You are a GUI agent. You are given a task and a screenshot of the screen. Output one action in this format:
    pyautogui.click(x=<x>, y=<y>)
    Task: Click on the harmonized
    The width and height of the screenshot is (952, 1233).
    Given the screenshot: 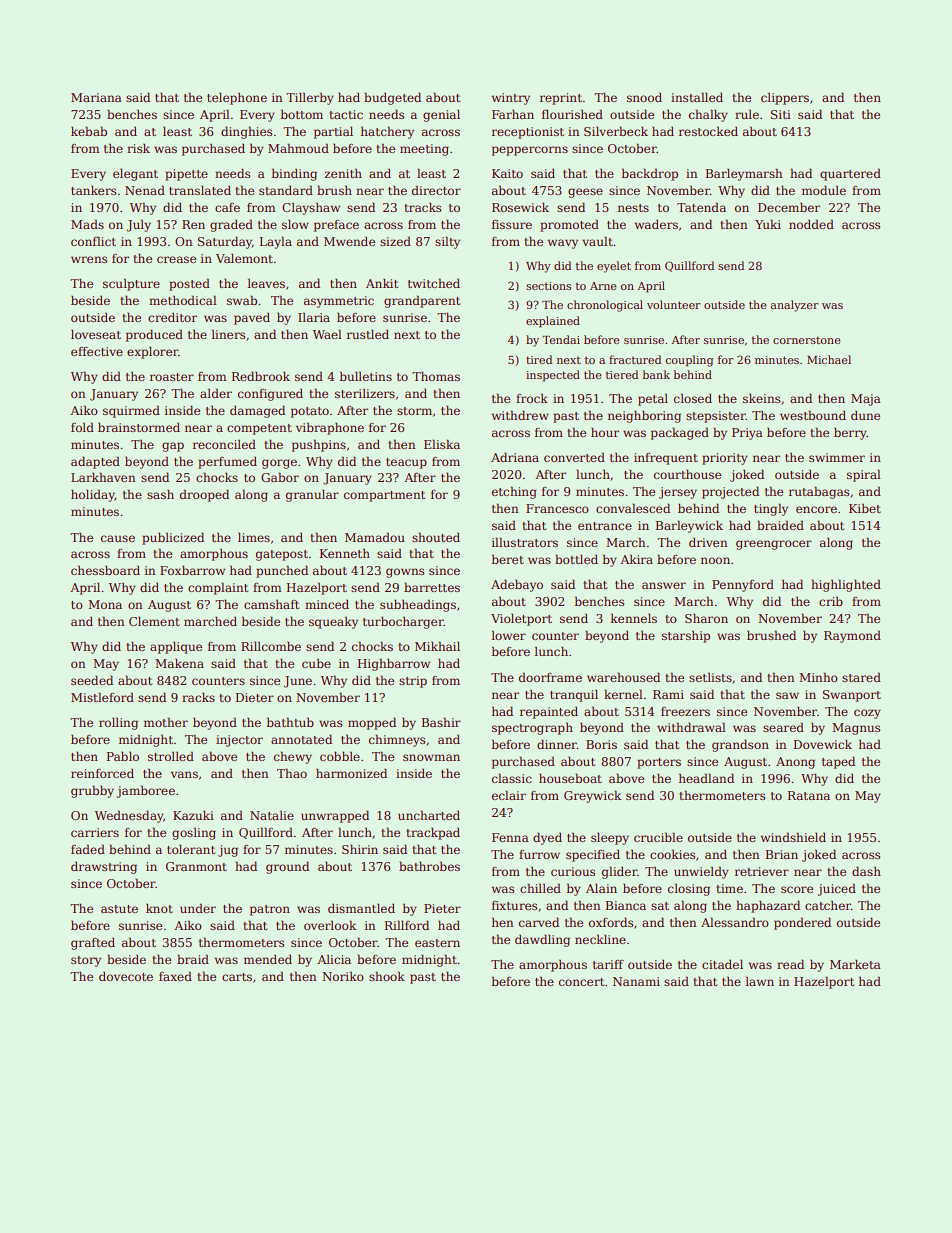 What is the action you would take?
    pyautogui.click(x=351, y=773)
